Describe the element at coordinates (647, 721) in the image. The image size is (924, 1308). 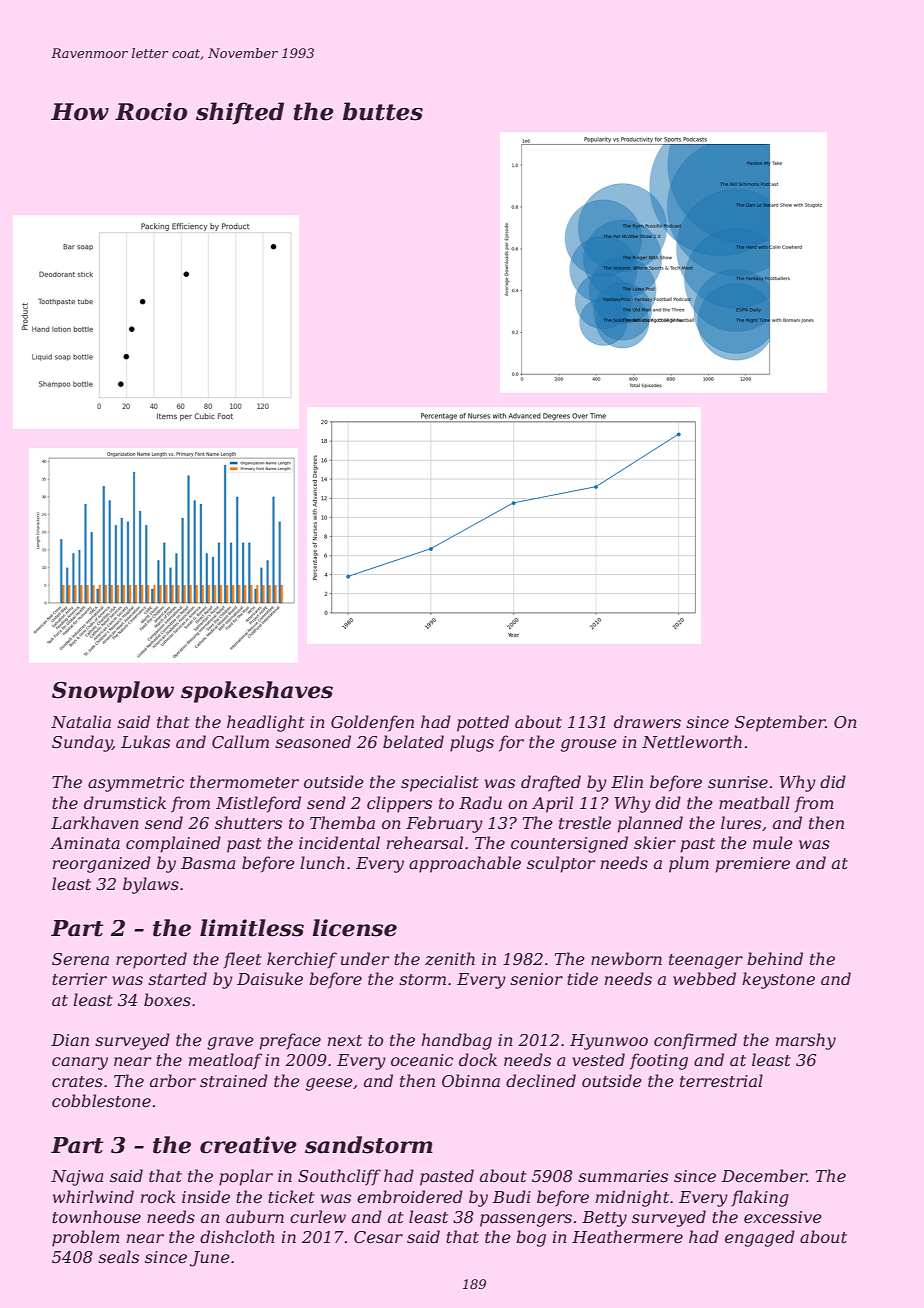
I see `drawers` at that location.
